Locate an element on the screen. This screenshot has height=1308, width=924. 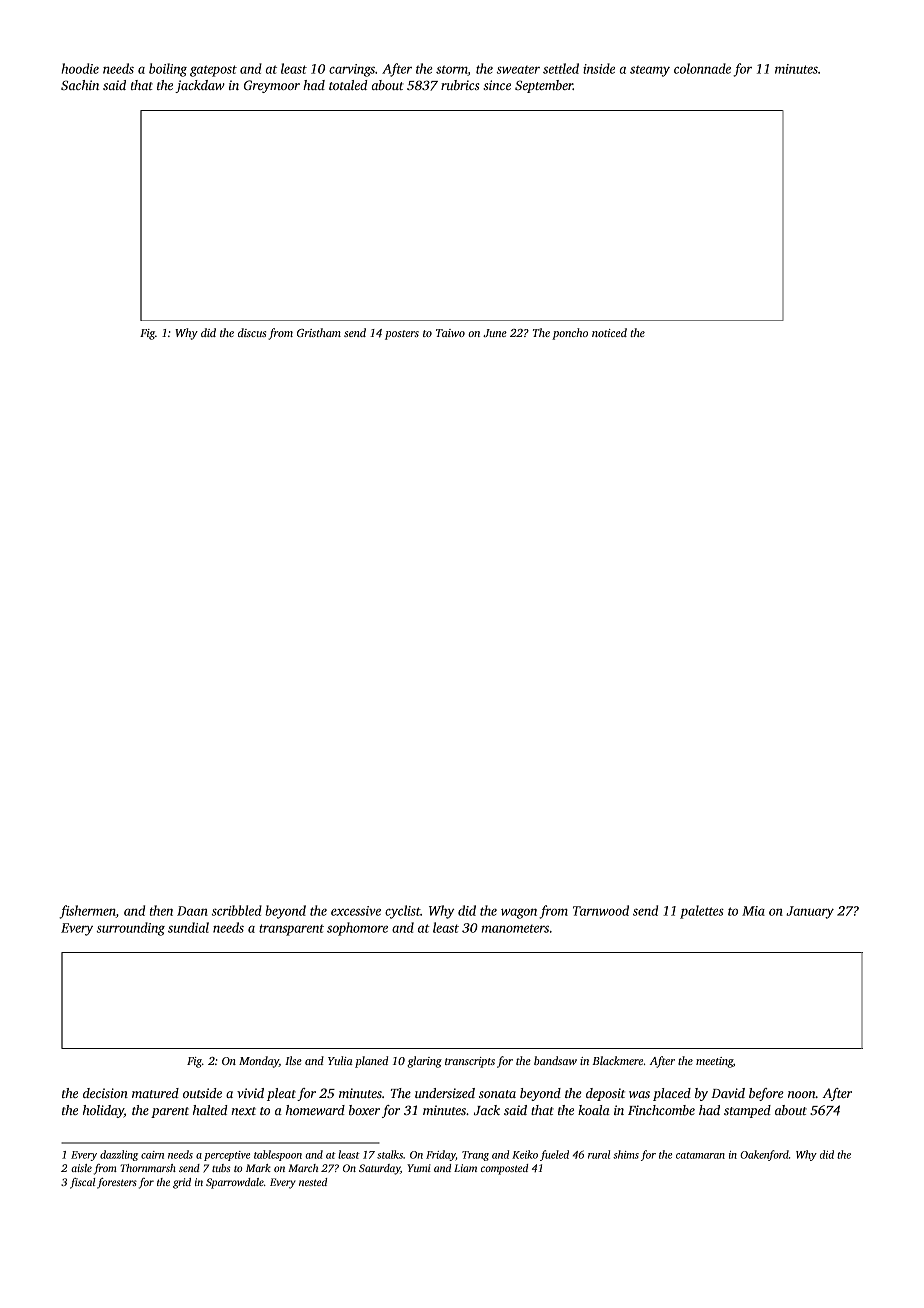
sweater is located at coordinates (518, 70).
